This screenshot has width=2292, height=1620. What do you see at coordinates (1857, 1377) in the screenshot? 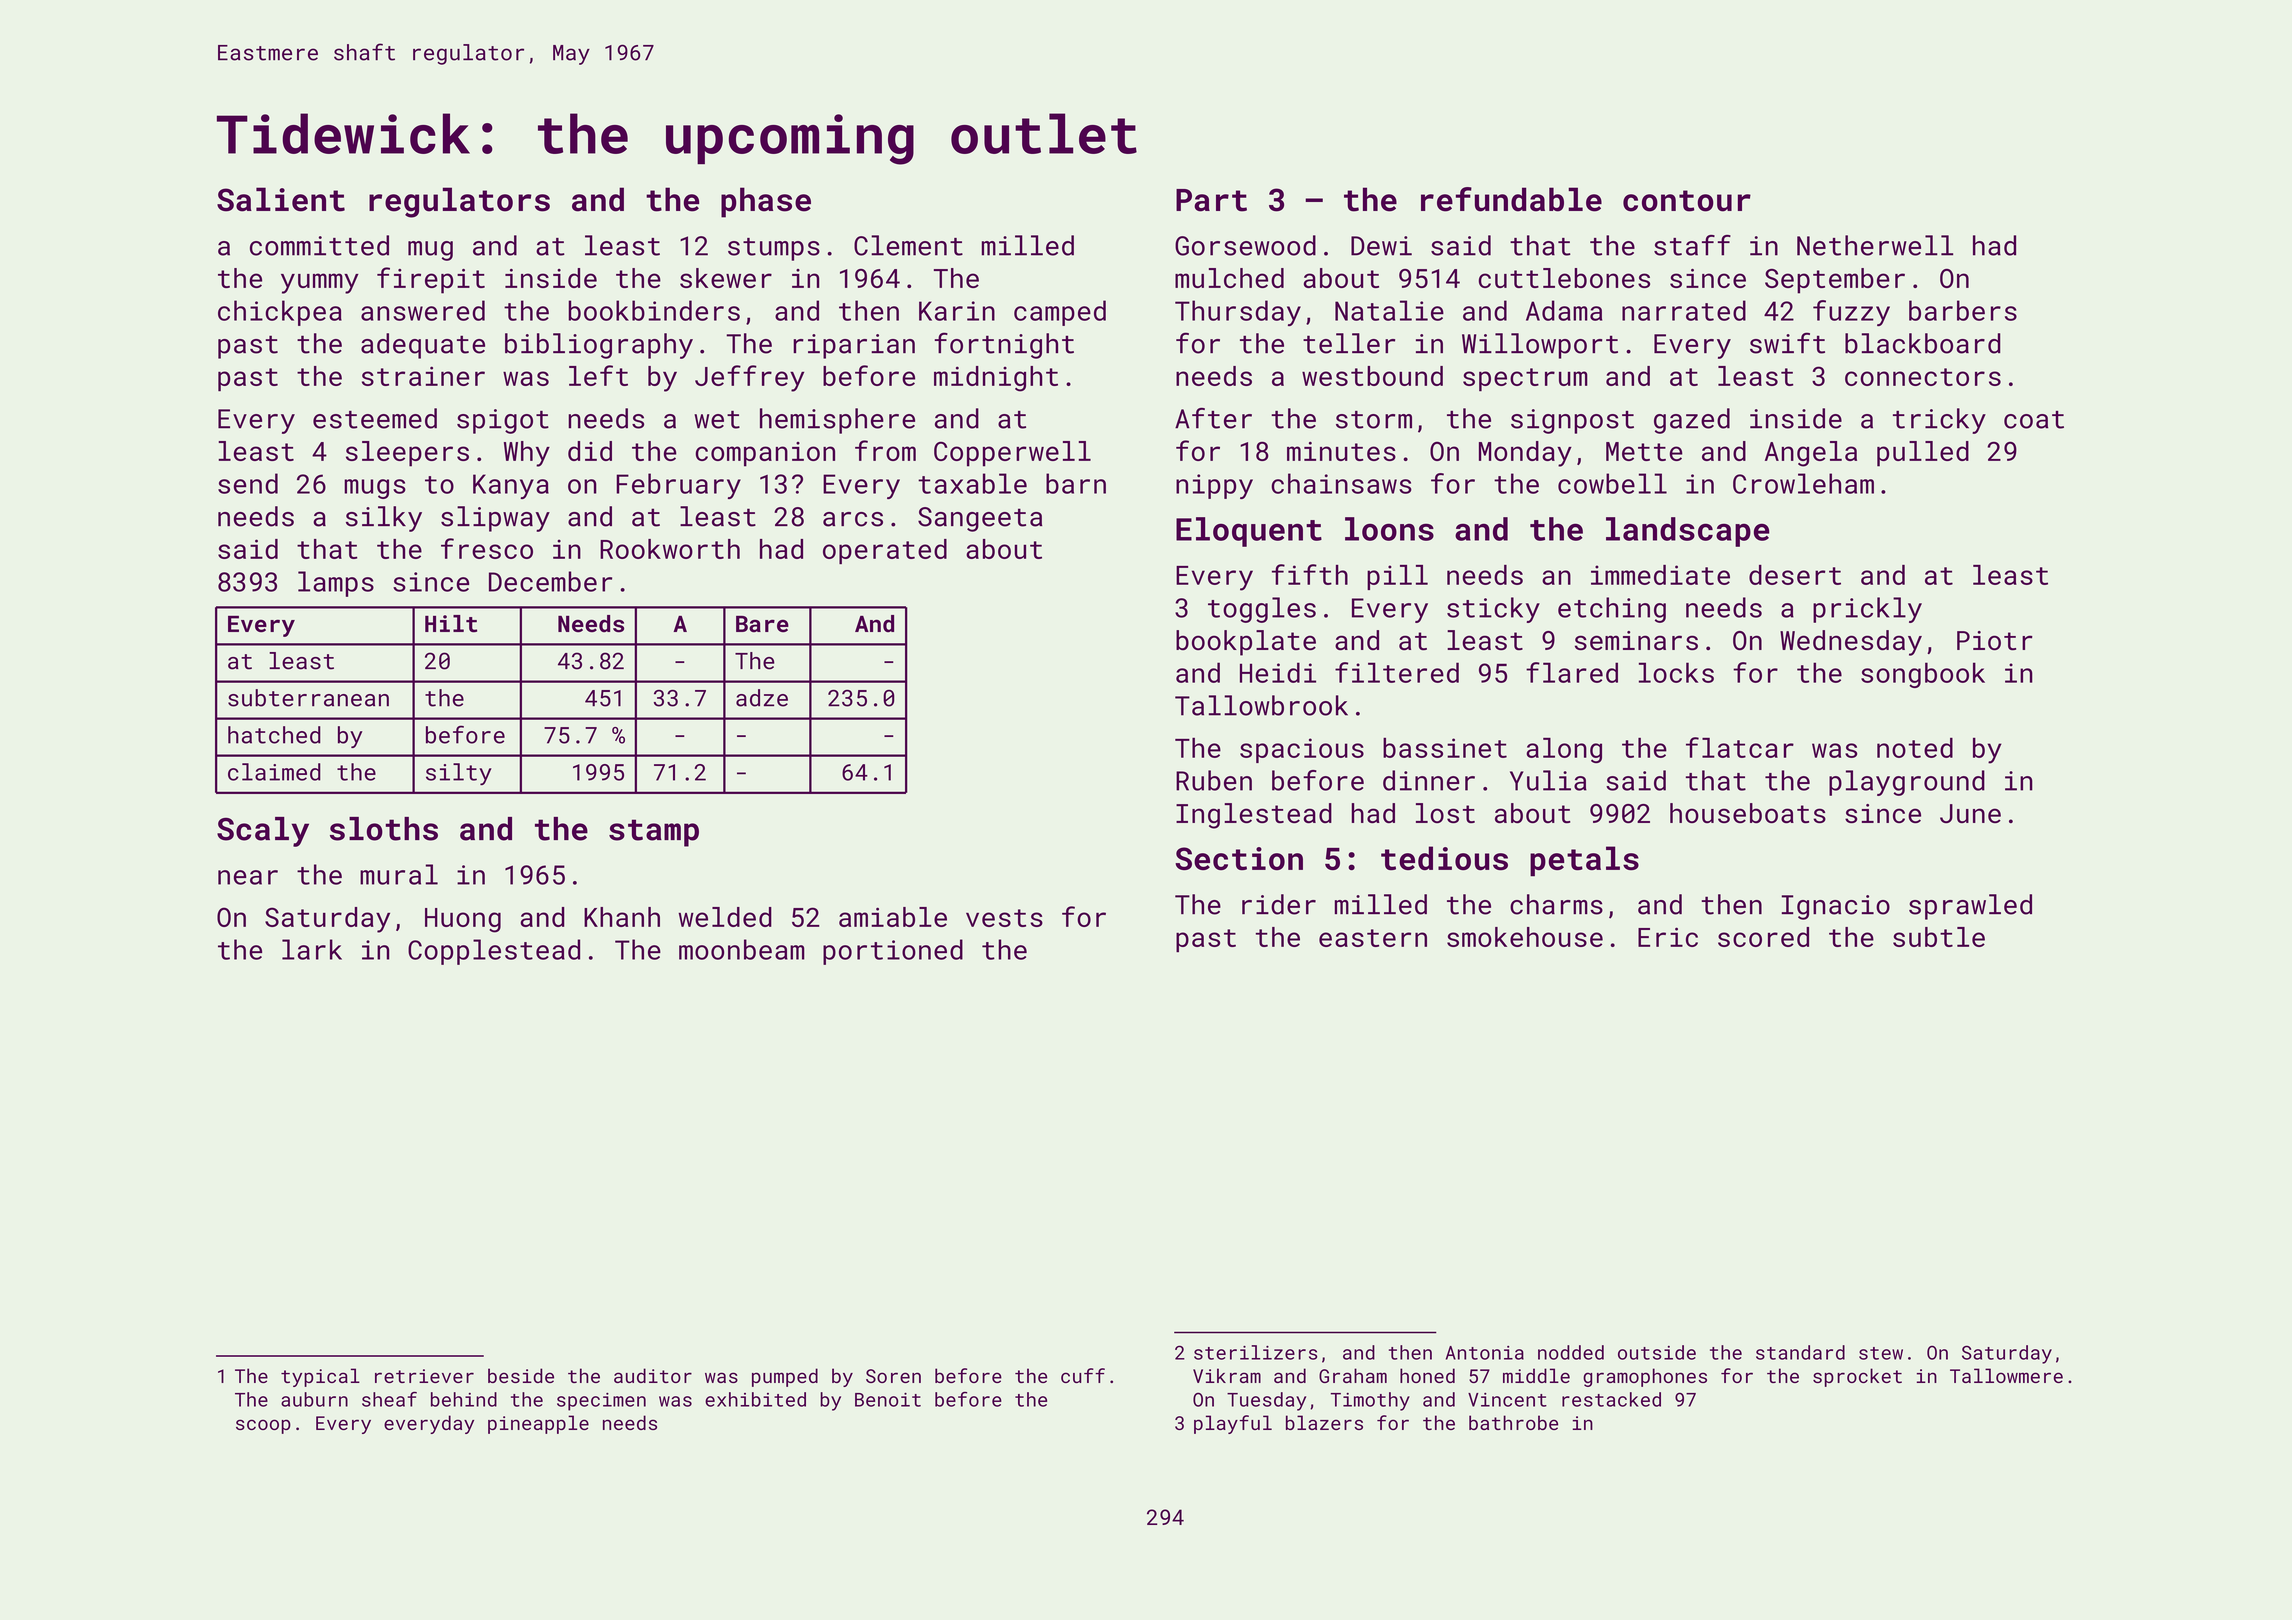
I see `sprocket` at bounding box center [1857, 1377].
